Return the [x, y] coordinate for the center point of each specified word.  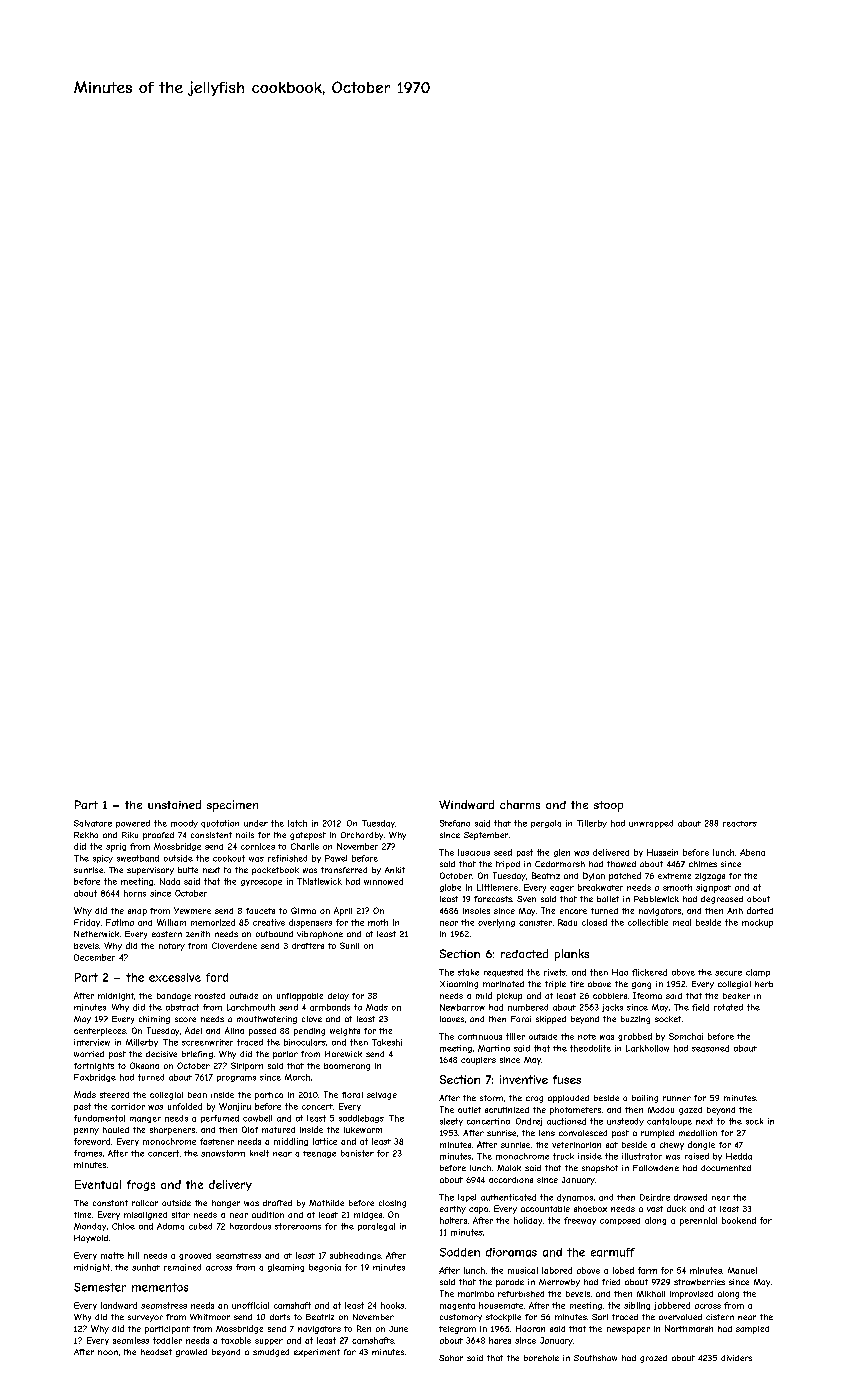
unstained [174, 804]
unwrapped [651, 824]
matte [112, 1255]
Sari [600, 1317]
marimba [476, 1294]
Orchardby [362, 836]
